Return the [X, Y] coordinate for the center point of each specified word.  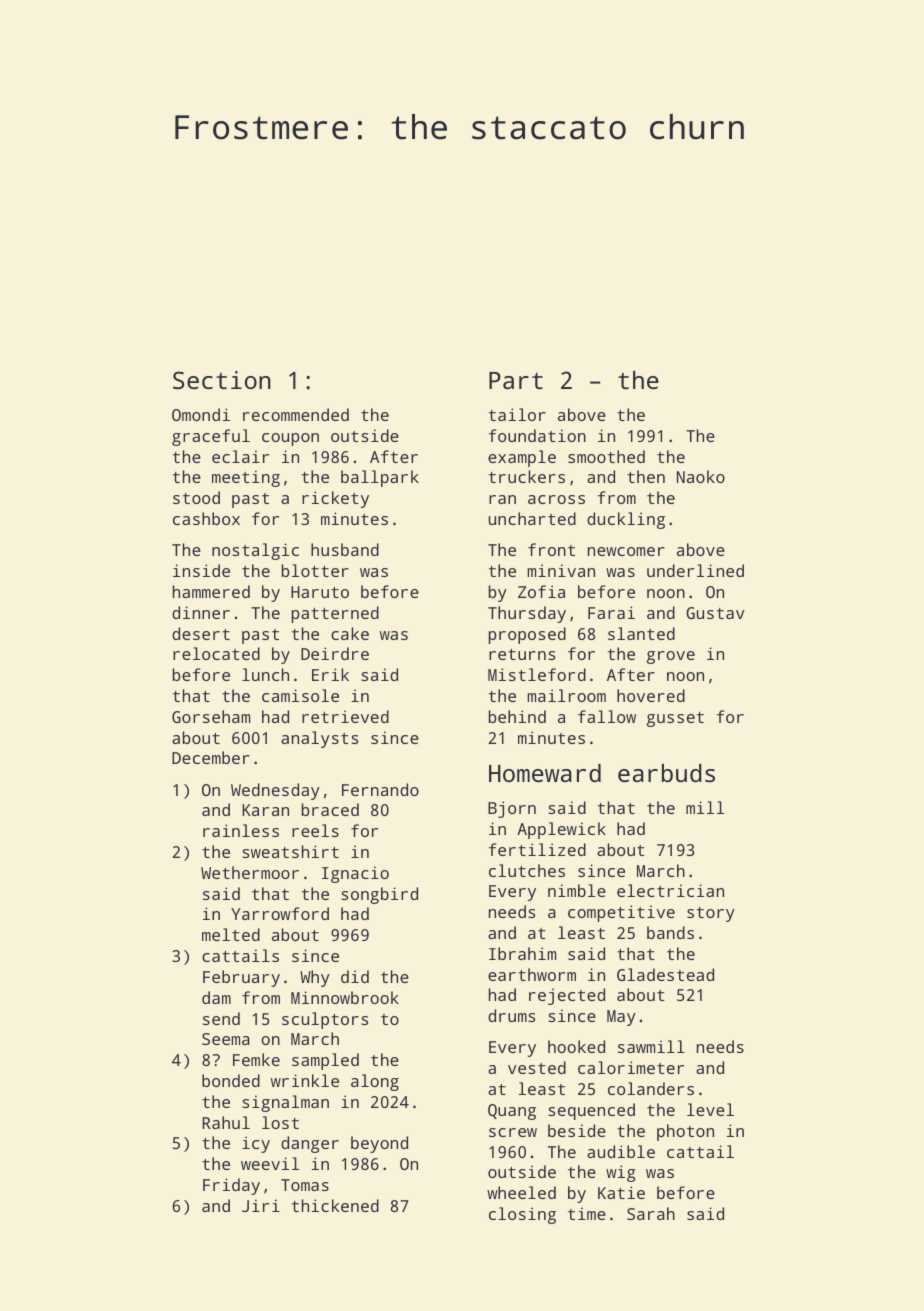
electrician [670, 890]
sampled [325, 1061]
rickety [335, 499]
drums [511, 1015]
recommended [296, 414]
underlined [695, 570]
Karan [265, 810]
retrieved [345, 716]
